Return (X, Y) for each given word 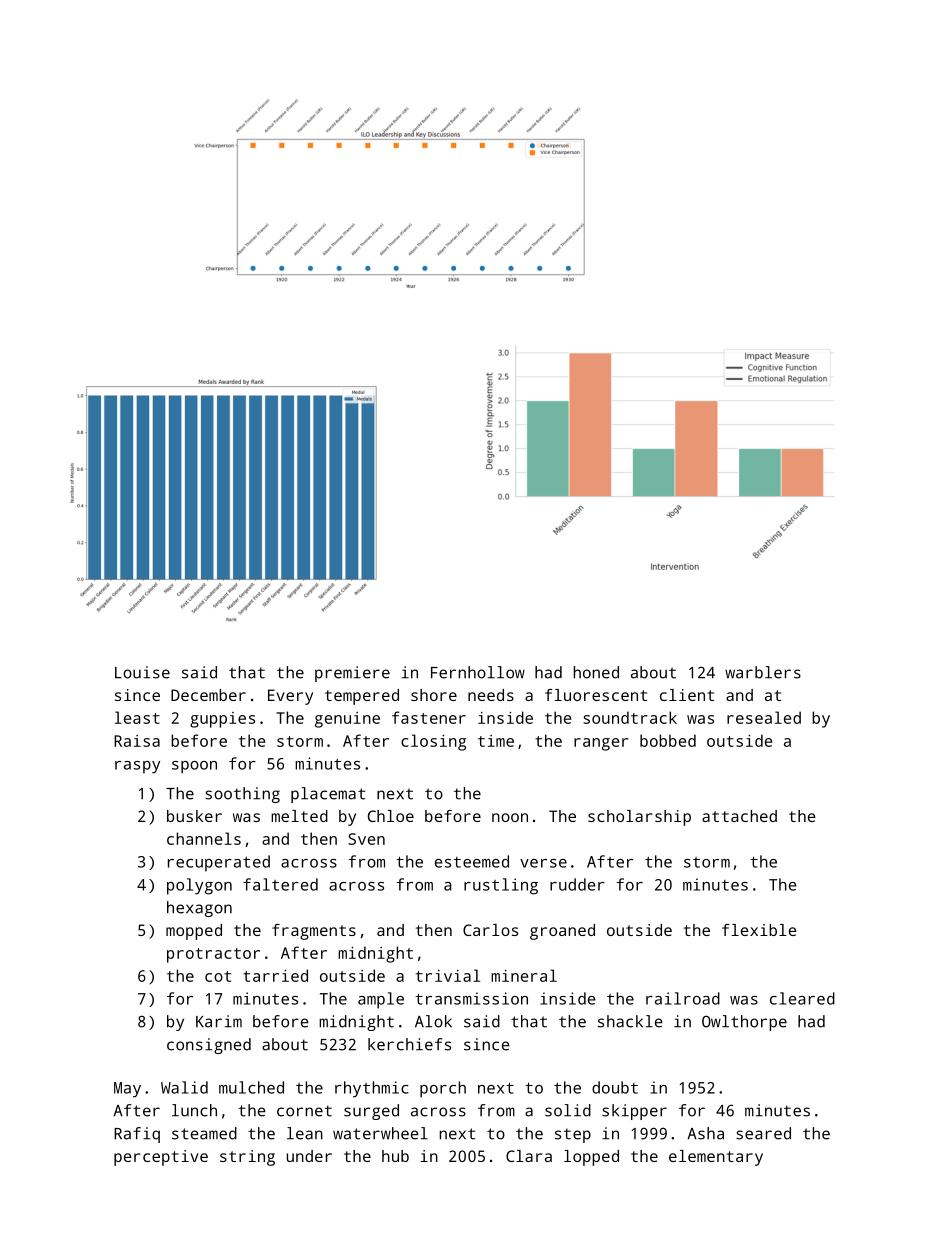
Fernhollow (478, 672)
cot (218, 976)
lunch (194, 1110)
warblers (763, 672)
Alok (433, 1021)
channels (204, 838)
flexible (759, 930)
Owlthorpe (744, 1023)
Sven (366, 839)
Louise (142, 672)
